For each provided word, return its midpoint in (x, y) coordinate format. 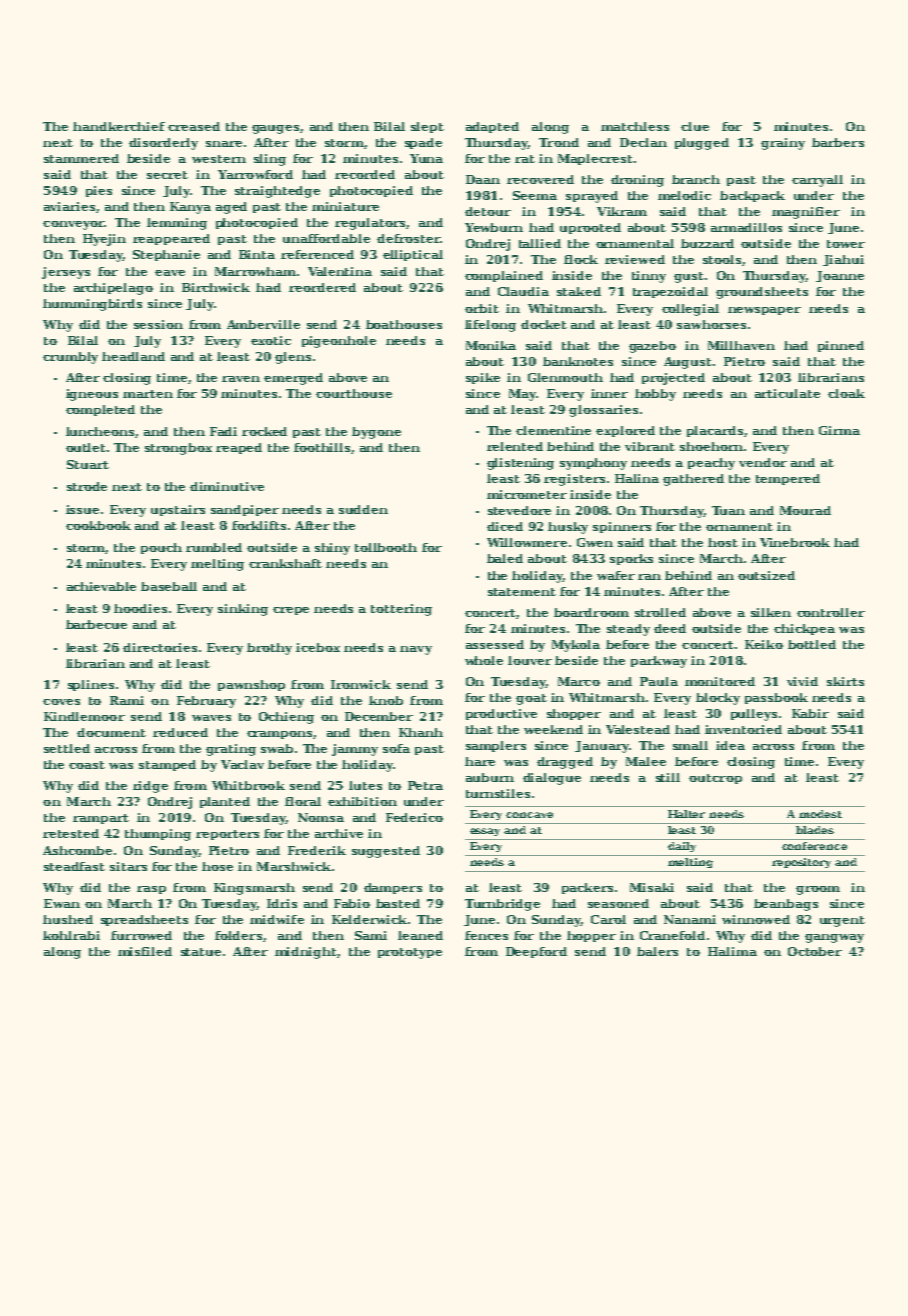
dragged (565, 763)
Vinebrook (795, 542)
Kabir (810, 713)
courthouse (354, 393)
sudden (363, 509)
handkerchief (119, 126)
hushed (68, 919)
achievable (101, 586)
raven (241, 379)
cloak (846, 393)
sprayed (592, 197)
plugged (702, 144)
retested (71, 833)
